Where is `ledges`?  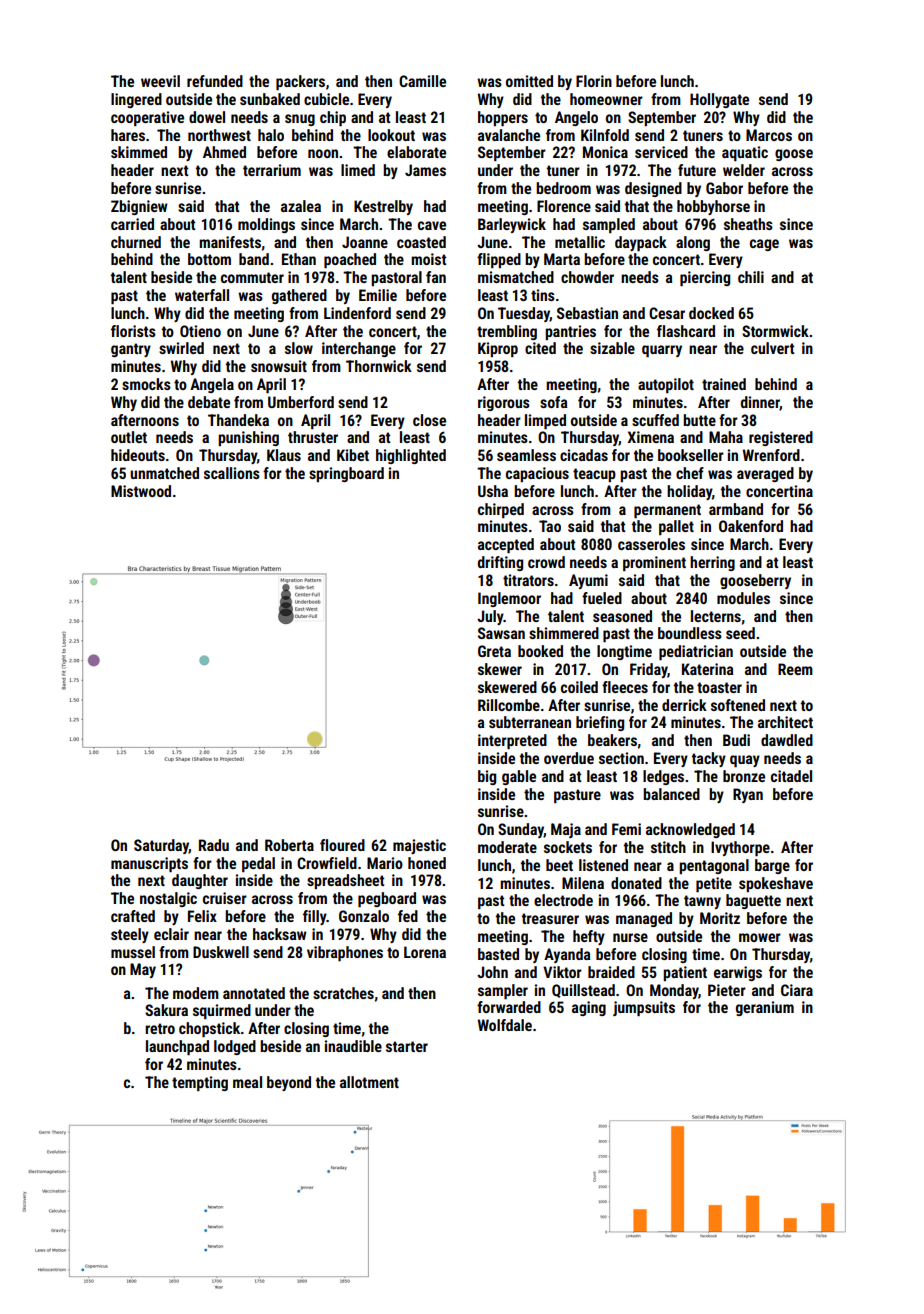 ledges is located at coordinates (663, 777).
